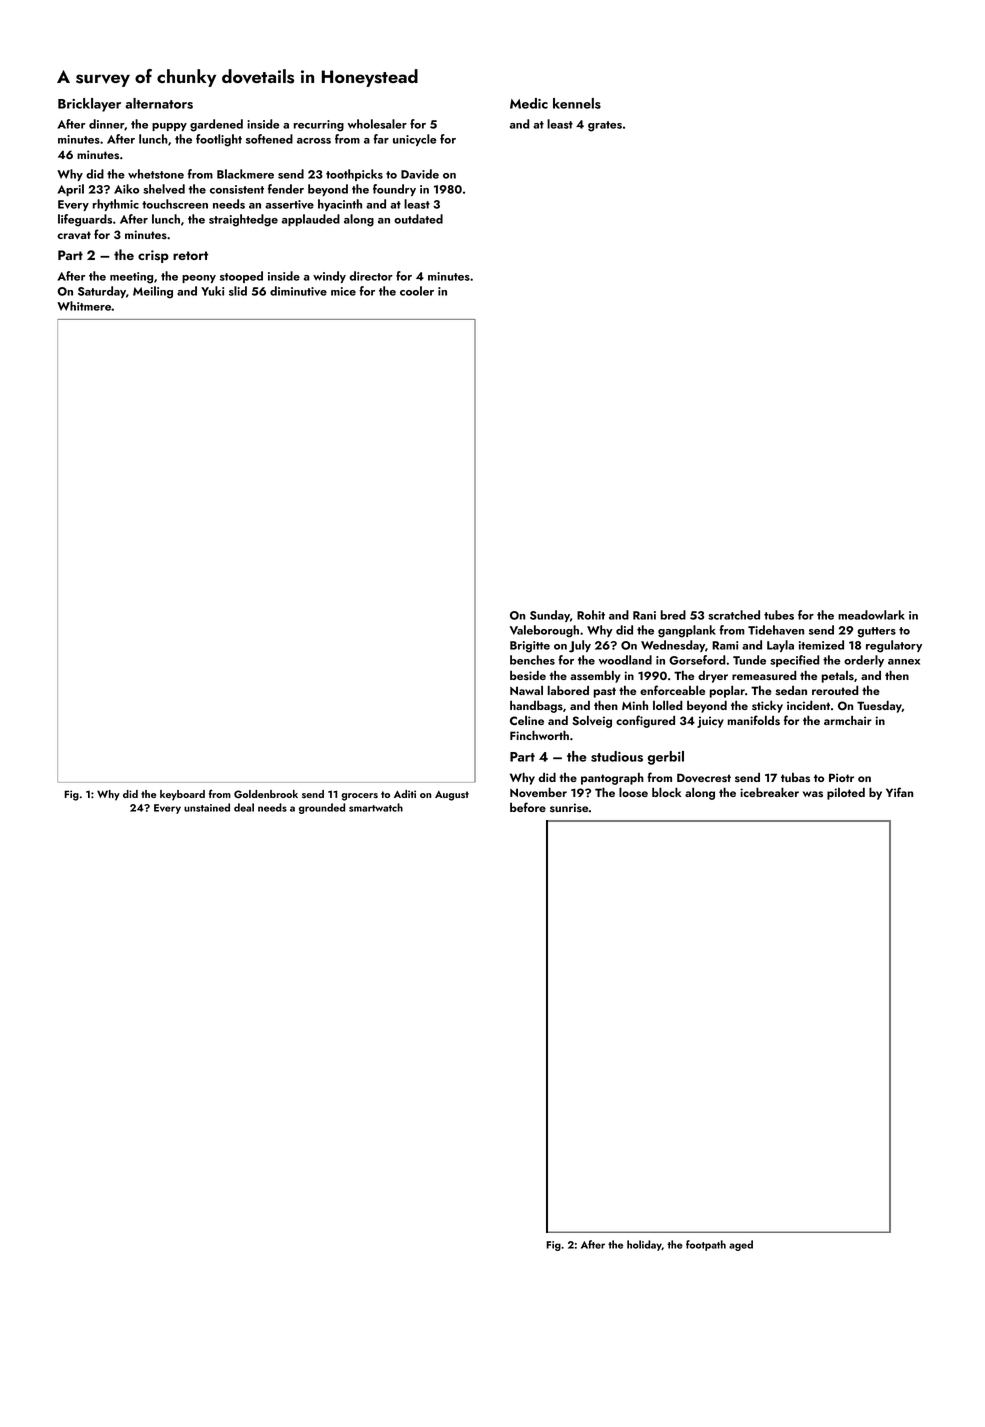 The image size is (985, 1427). What do you see at coordinates (244, 807) in the screenshot?
I see `deal` at bounding box center [244, 807].
